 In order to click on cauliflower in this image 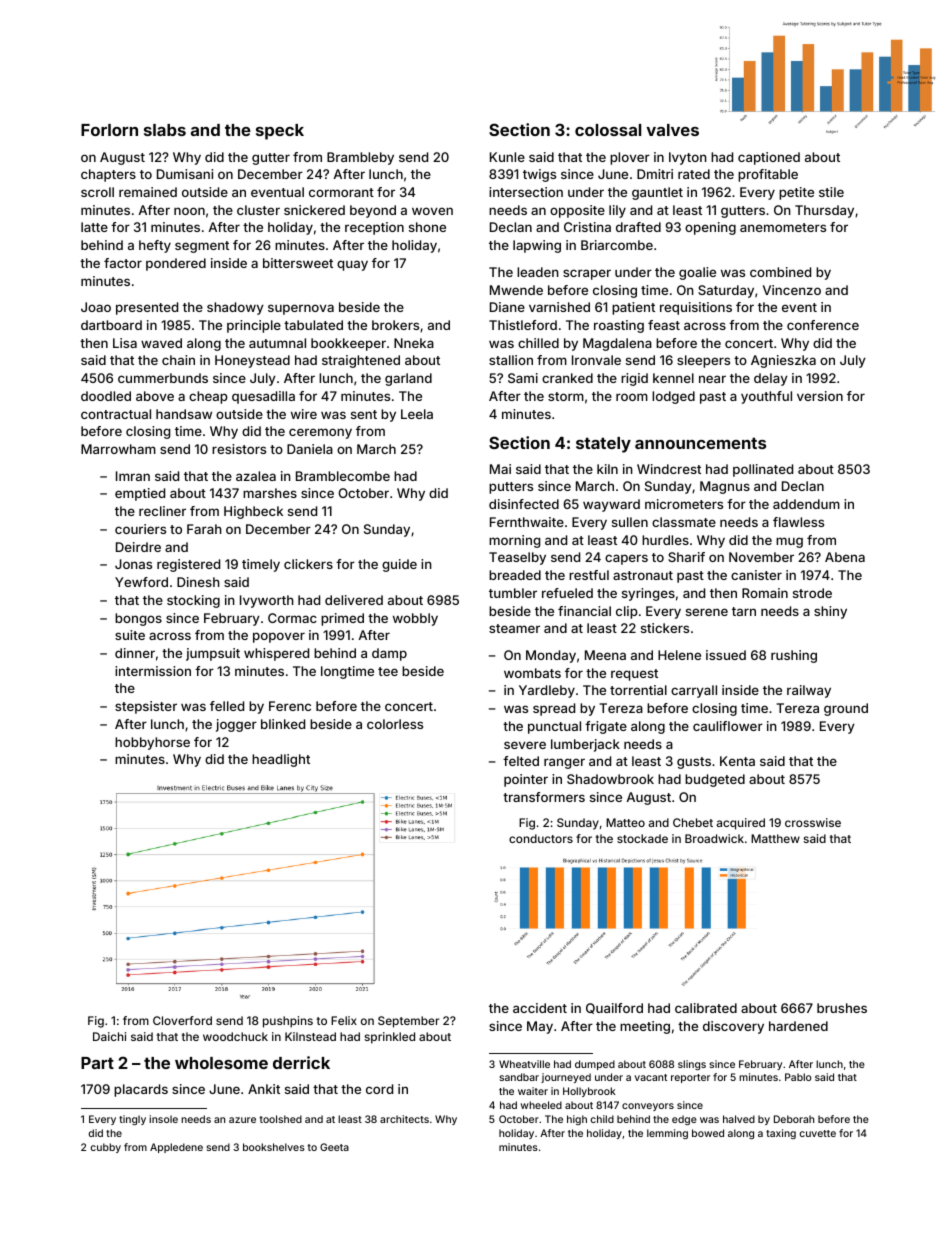, I will do `click(728, 726)`.
